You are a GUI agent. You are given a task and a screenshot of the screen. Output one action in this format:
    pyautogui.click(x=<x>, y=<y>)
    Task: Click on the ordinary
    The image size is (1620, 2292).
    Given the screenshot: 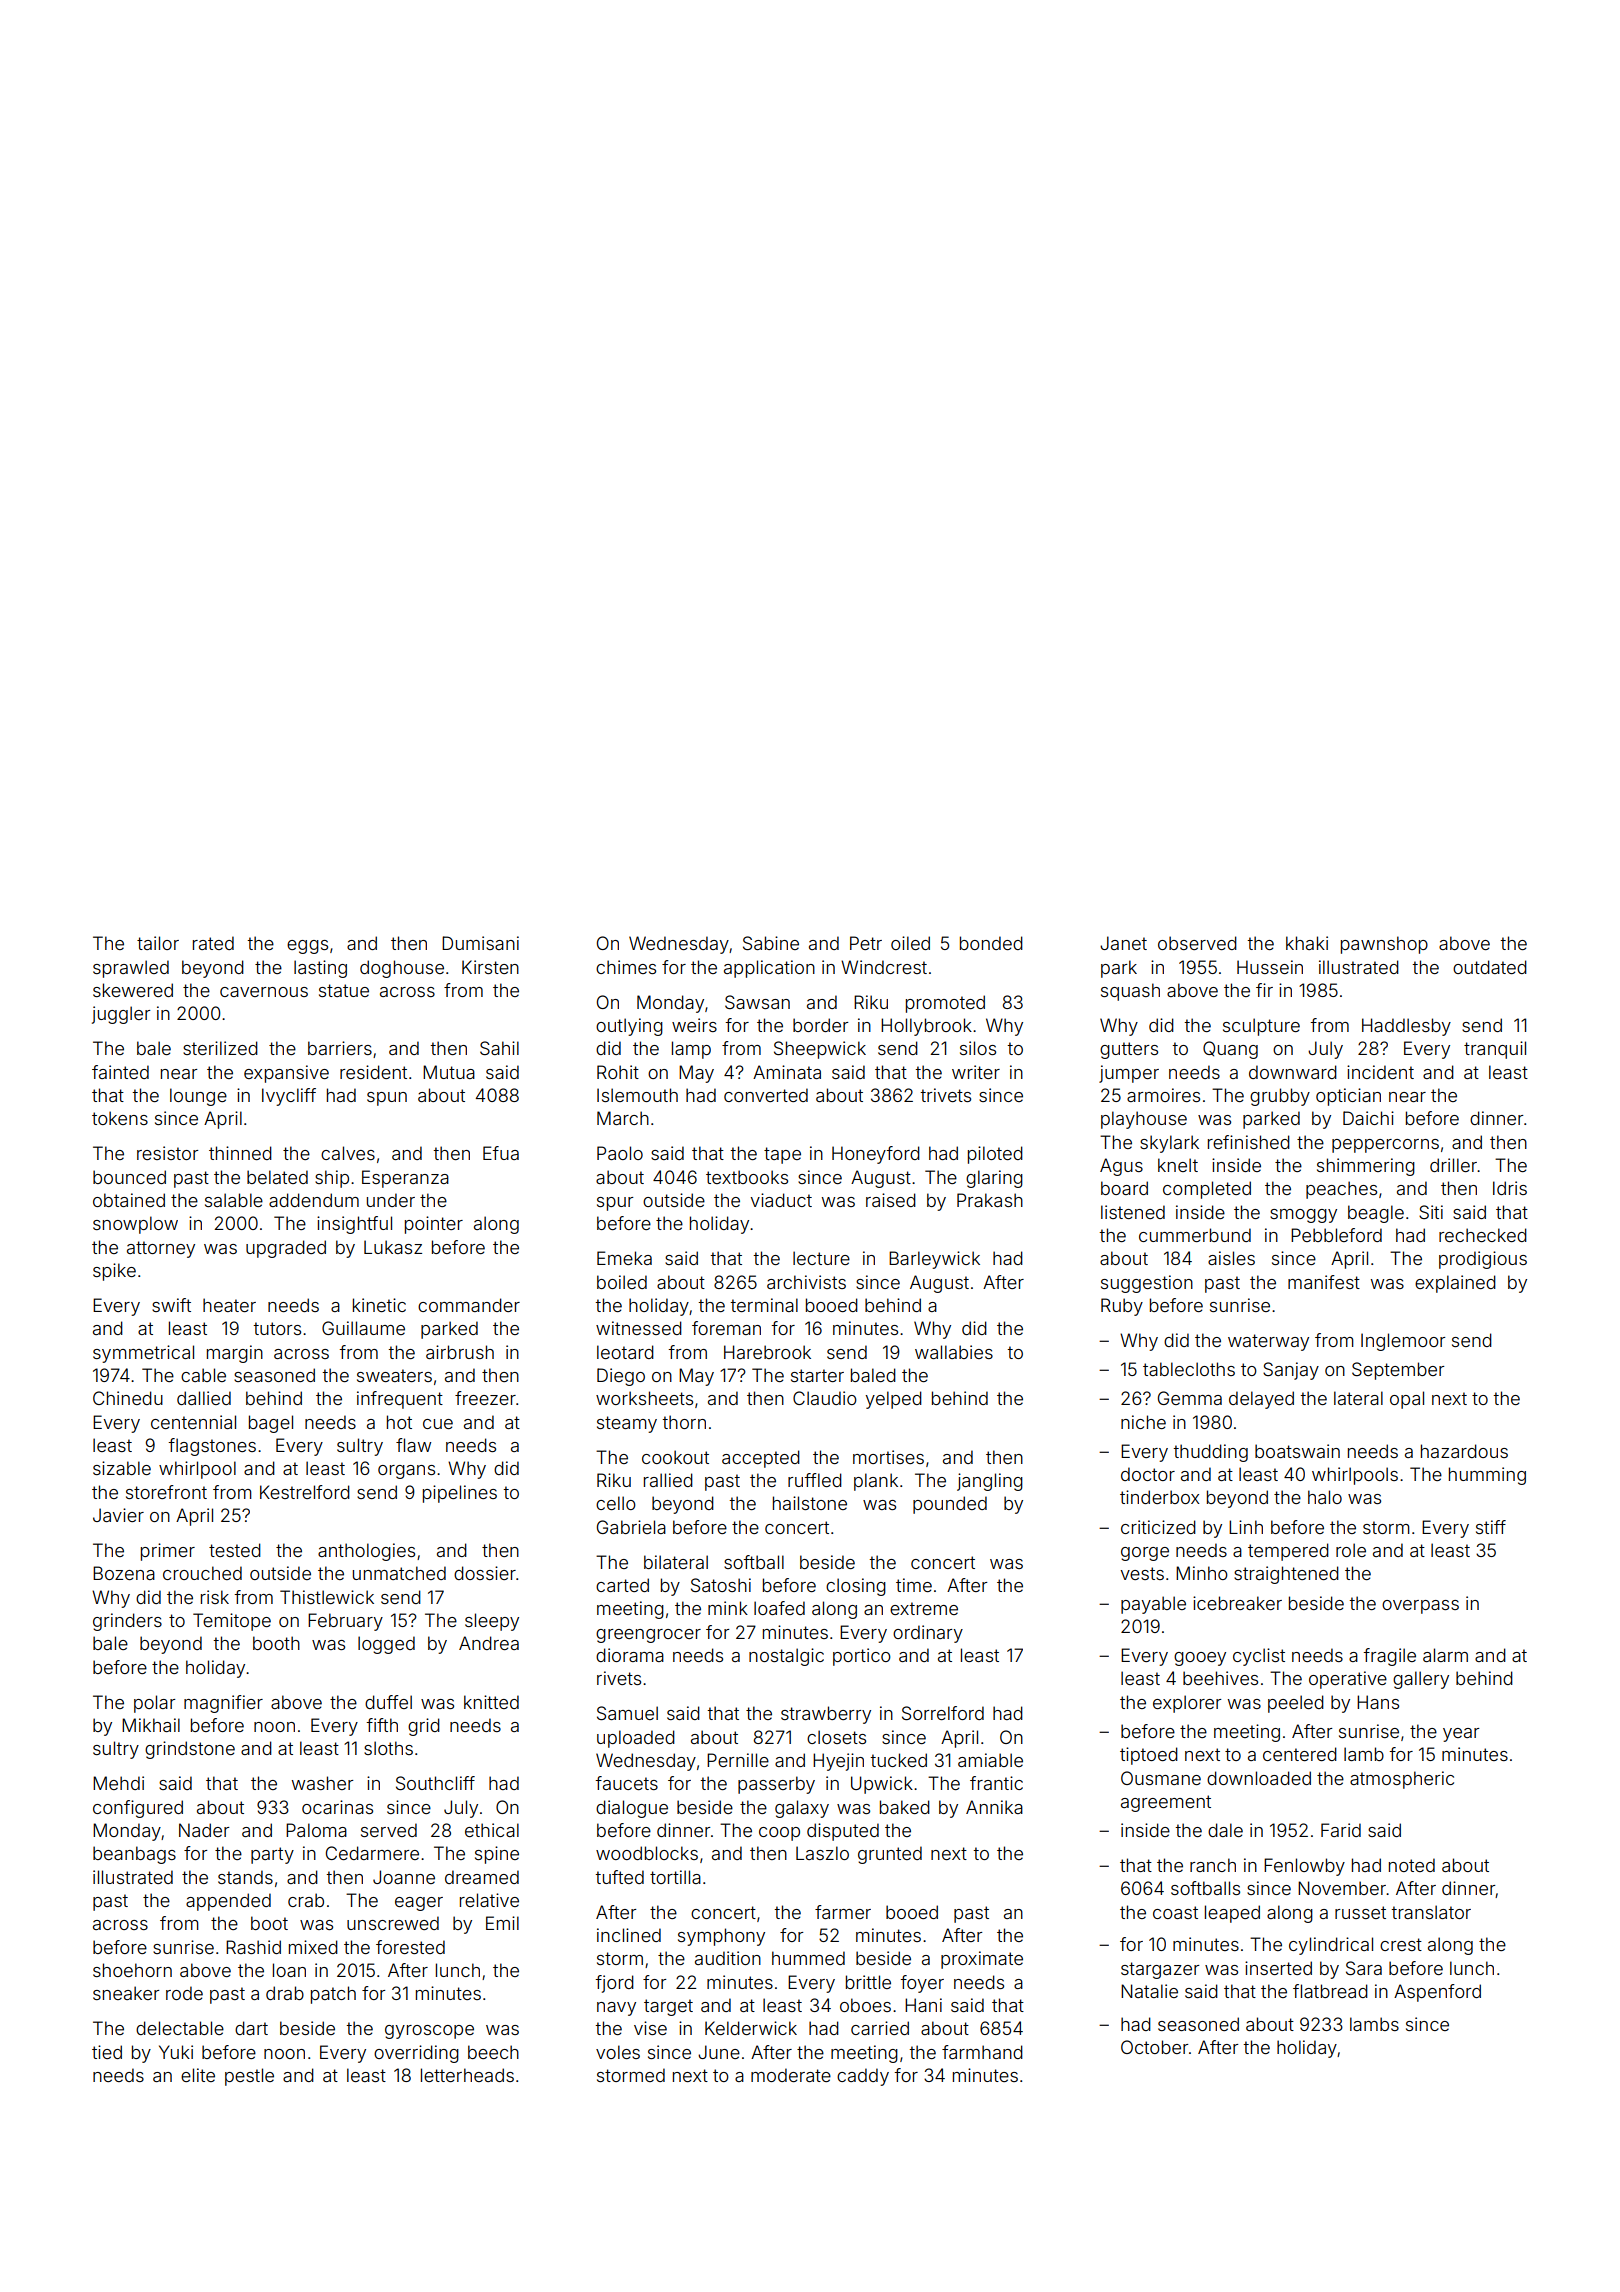 What is the action you would take?
    pyautogui.click(x=928, y=1634)
